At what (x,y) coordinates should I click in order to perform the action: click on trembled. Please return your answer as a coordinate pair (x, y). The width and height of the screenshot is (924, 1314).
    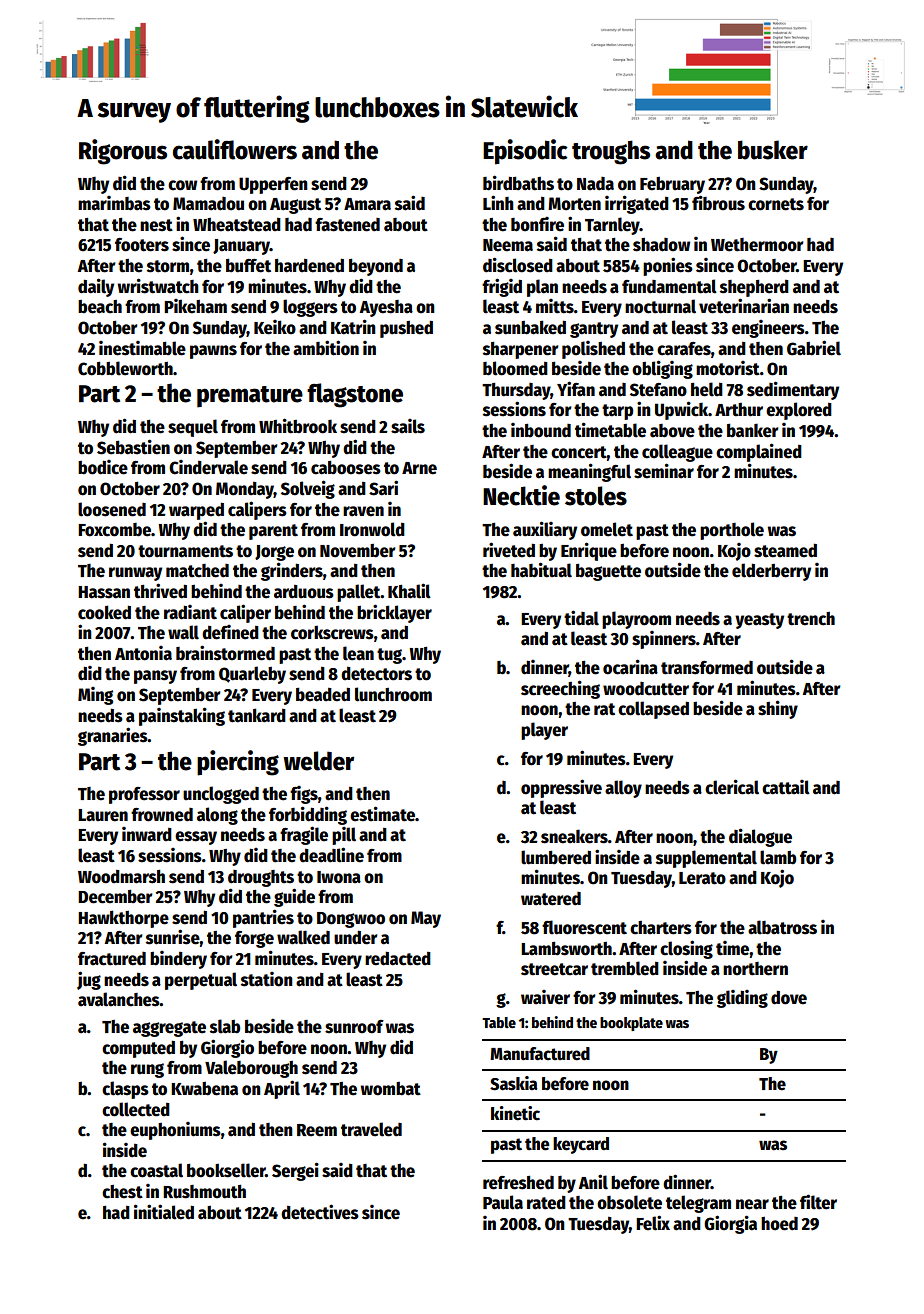
    Looking at the image, I should click on (625, 968).
